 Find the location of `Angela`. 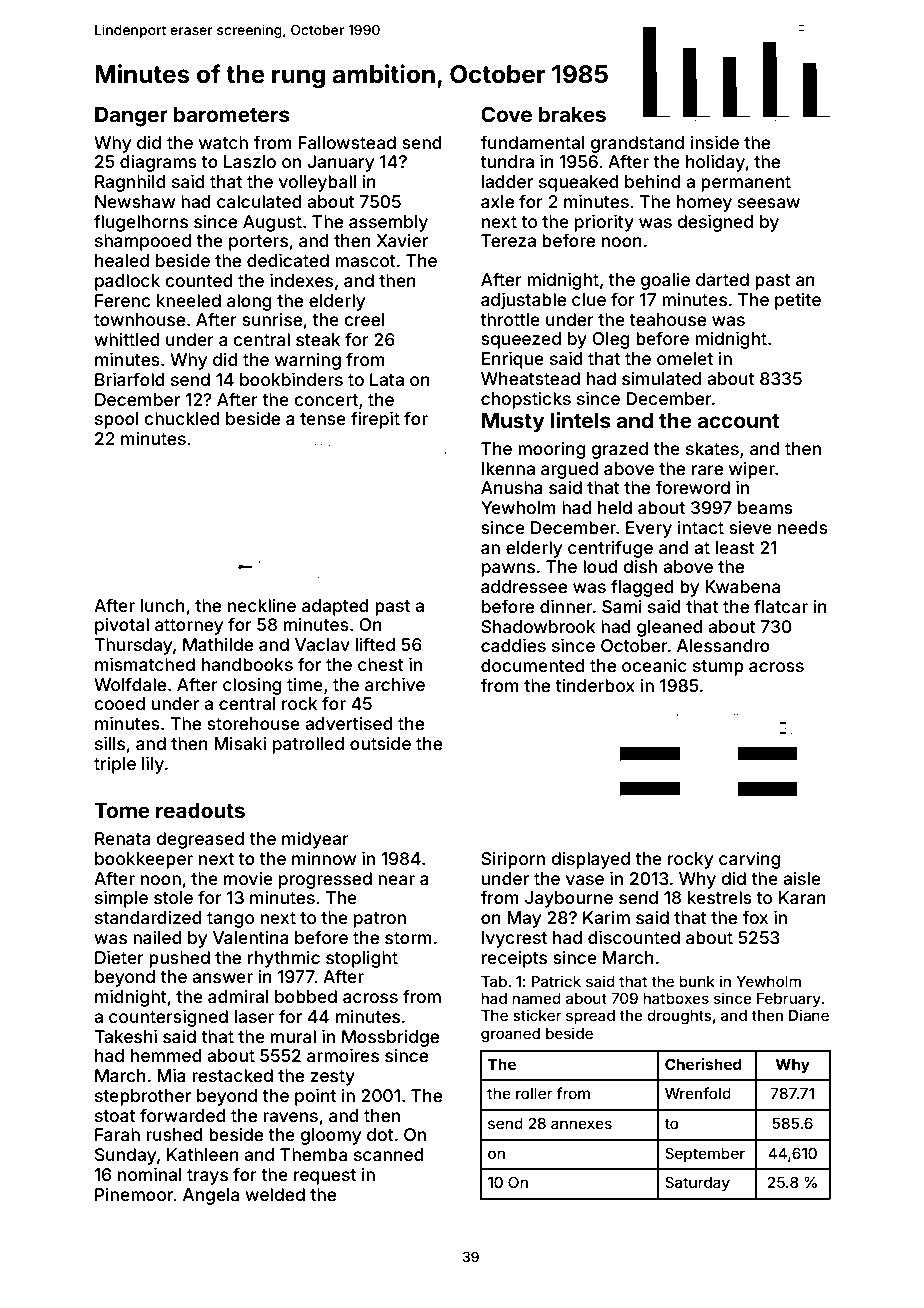

Angela is located at coordinates (211, 1196).
